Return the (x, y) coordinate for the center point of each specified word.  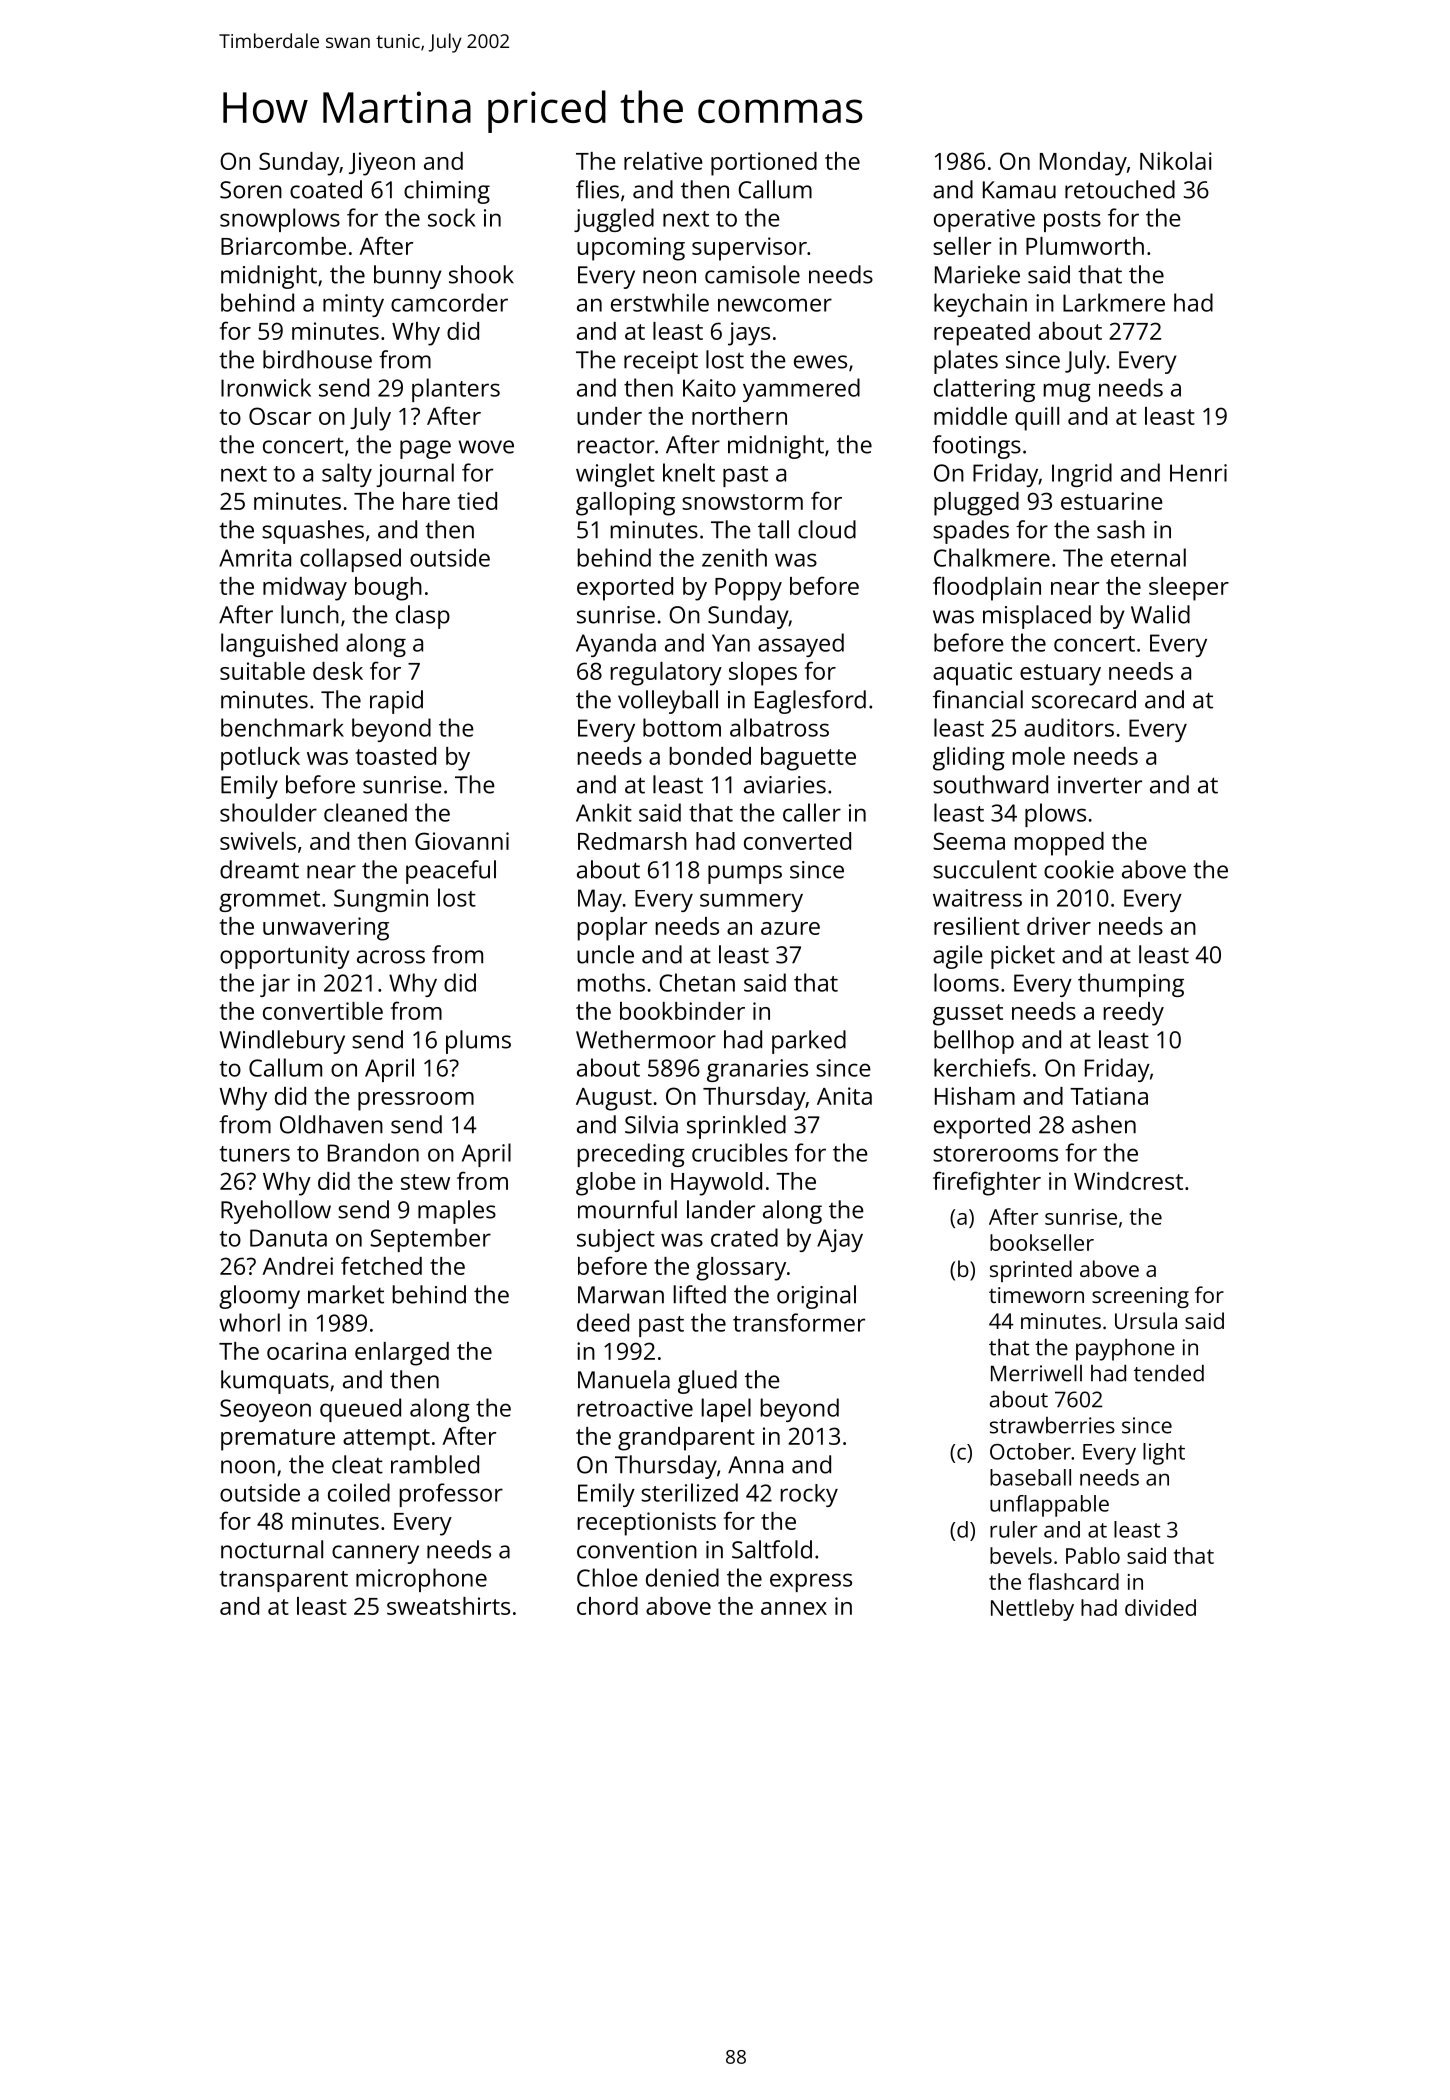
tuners (255, 1154)
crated (744, 1237)
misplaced (1037, 617)
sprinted (1031, 1271)
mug (1067, 392)
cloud (827, 529)
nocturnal (272, 1549)
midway (305, 589)
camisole (752, 274)
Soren (251, 190)
